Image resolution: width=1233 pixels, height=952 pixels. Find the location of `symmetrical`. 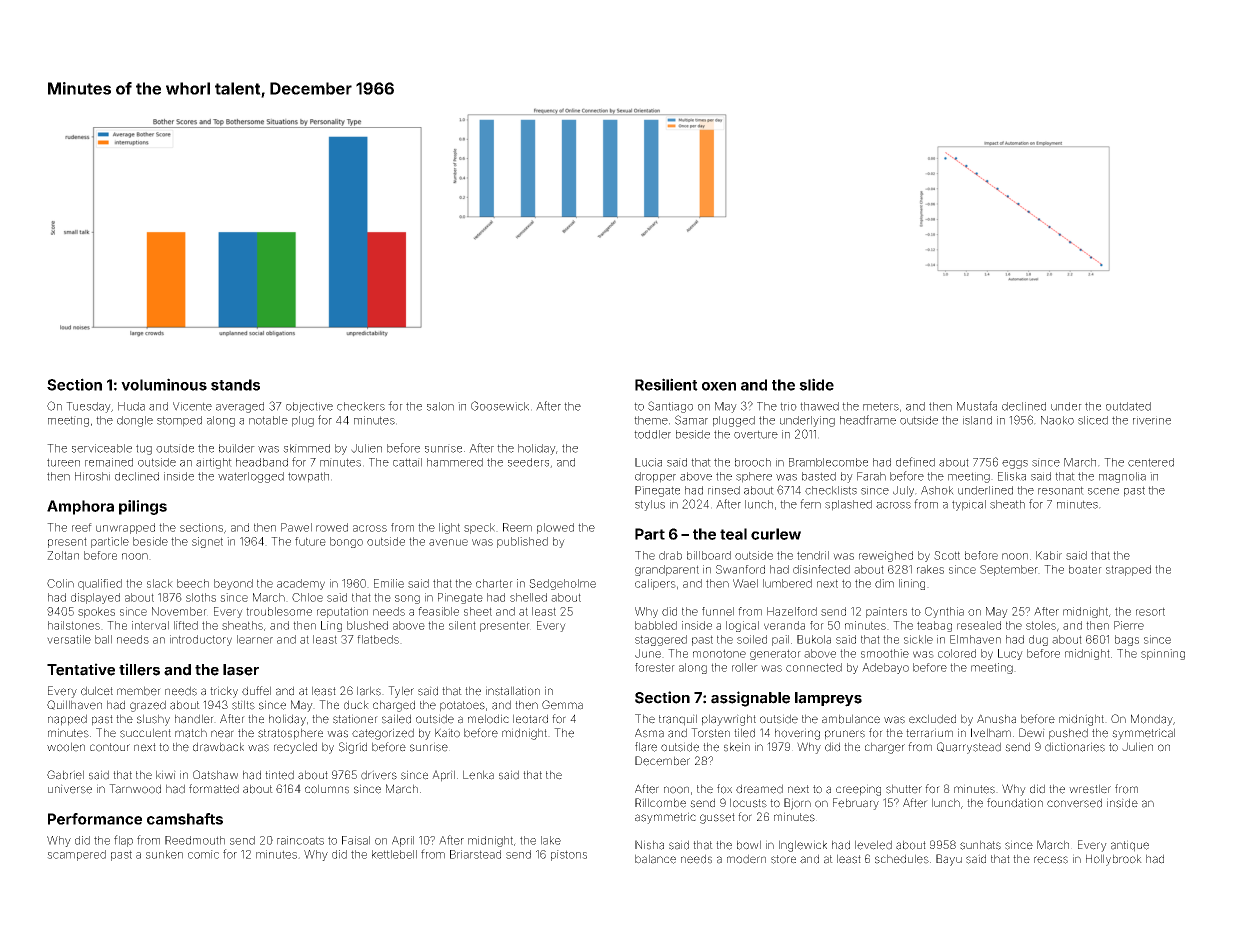

symmetrical is located at coordinates (1143, 734).
